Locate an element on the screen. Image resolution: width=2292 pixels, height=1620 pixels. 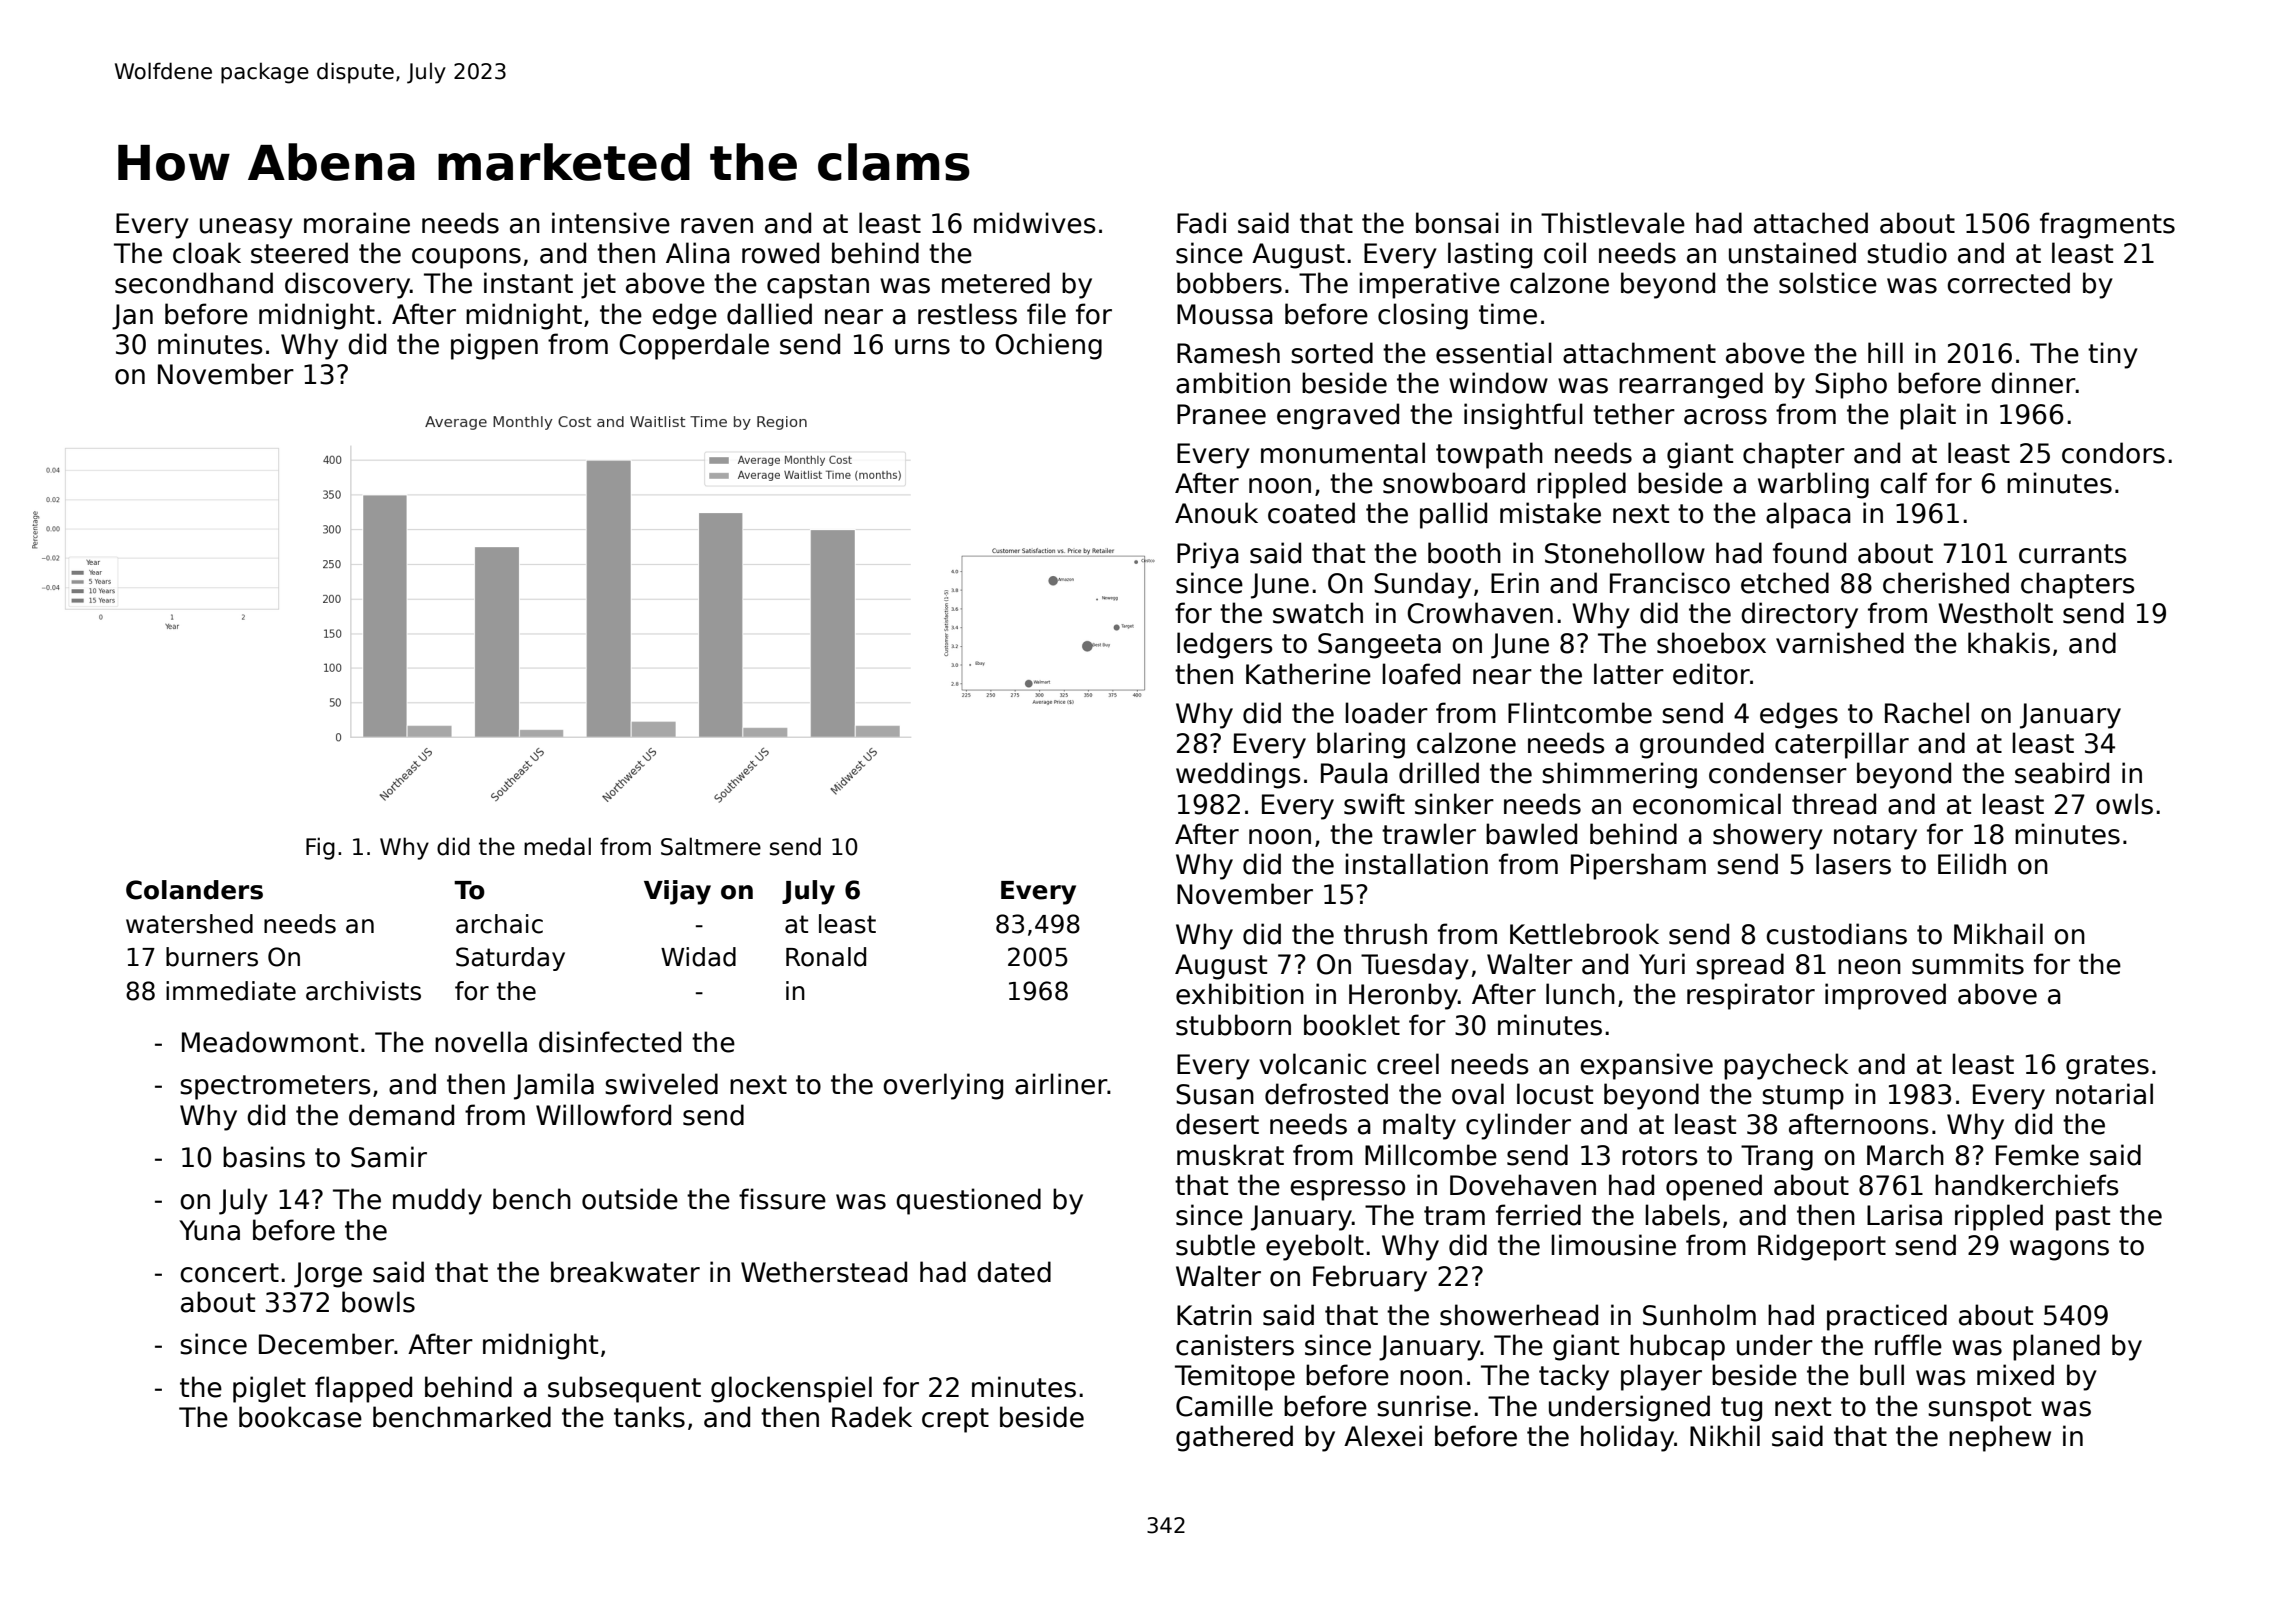
attached is located at coordinates (1811, 223).
